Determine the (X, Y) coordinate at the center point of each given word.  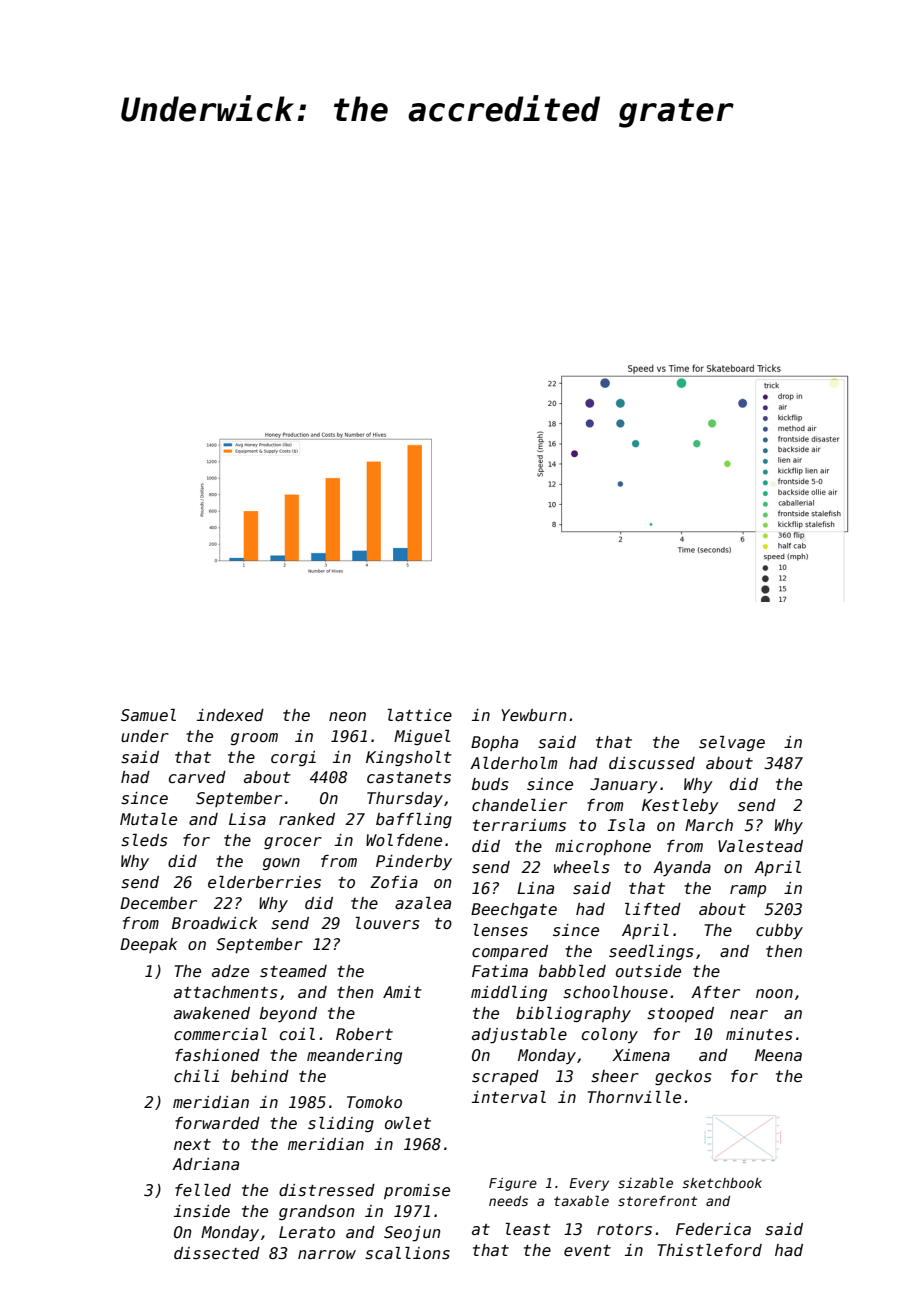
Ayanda (682, 868)
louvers (388, 923)
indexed (230, 715)
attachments (226, 992)
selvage (732, 743)
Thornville (634, 1097)
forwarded (217, 1123)
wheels (582, 867)
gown (281, 864)
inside (202, 1211)
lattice (420, 715)
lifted (653, 909)
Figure (513, 1184)
